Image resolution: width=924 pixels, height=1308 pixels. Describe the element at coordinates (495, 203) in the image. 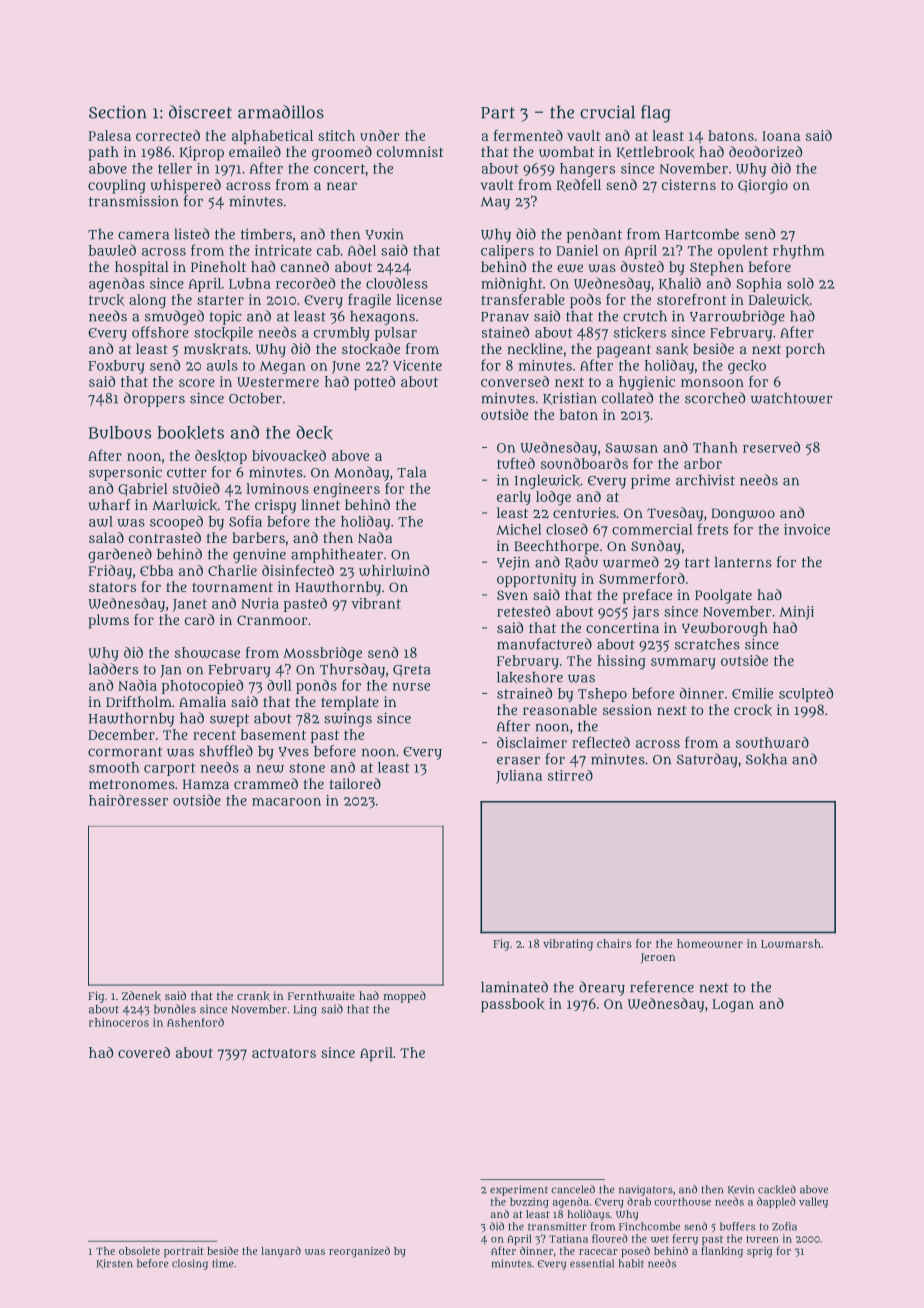

I see `May` at that location.
